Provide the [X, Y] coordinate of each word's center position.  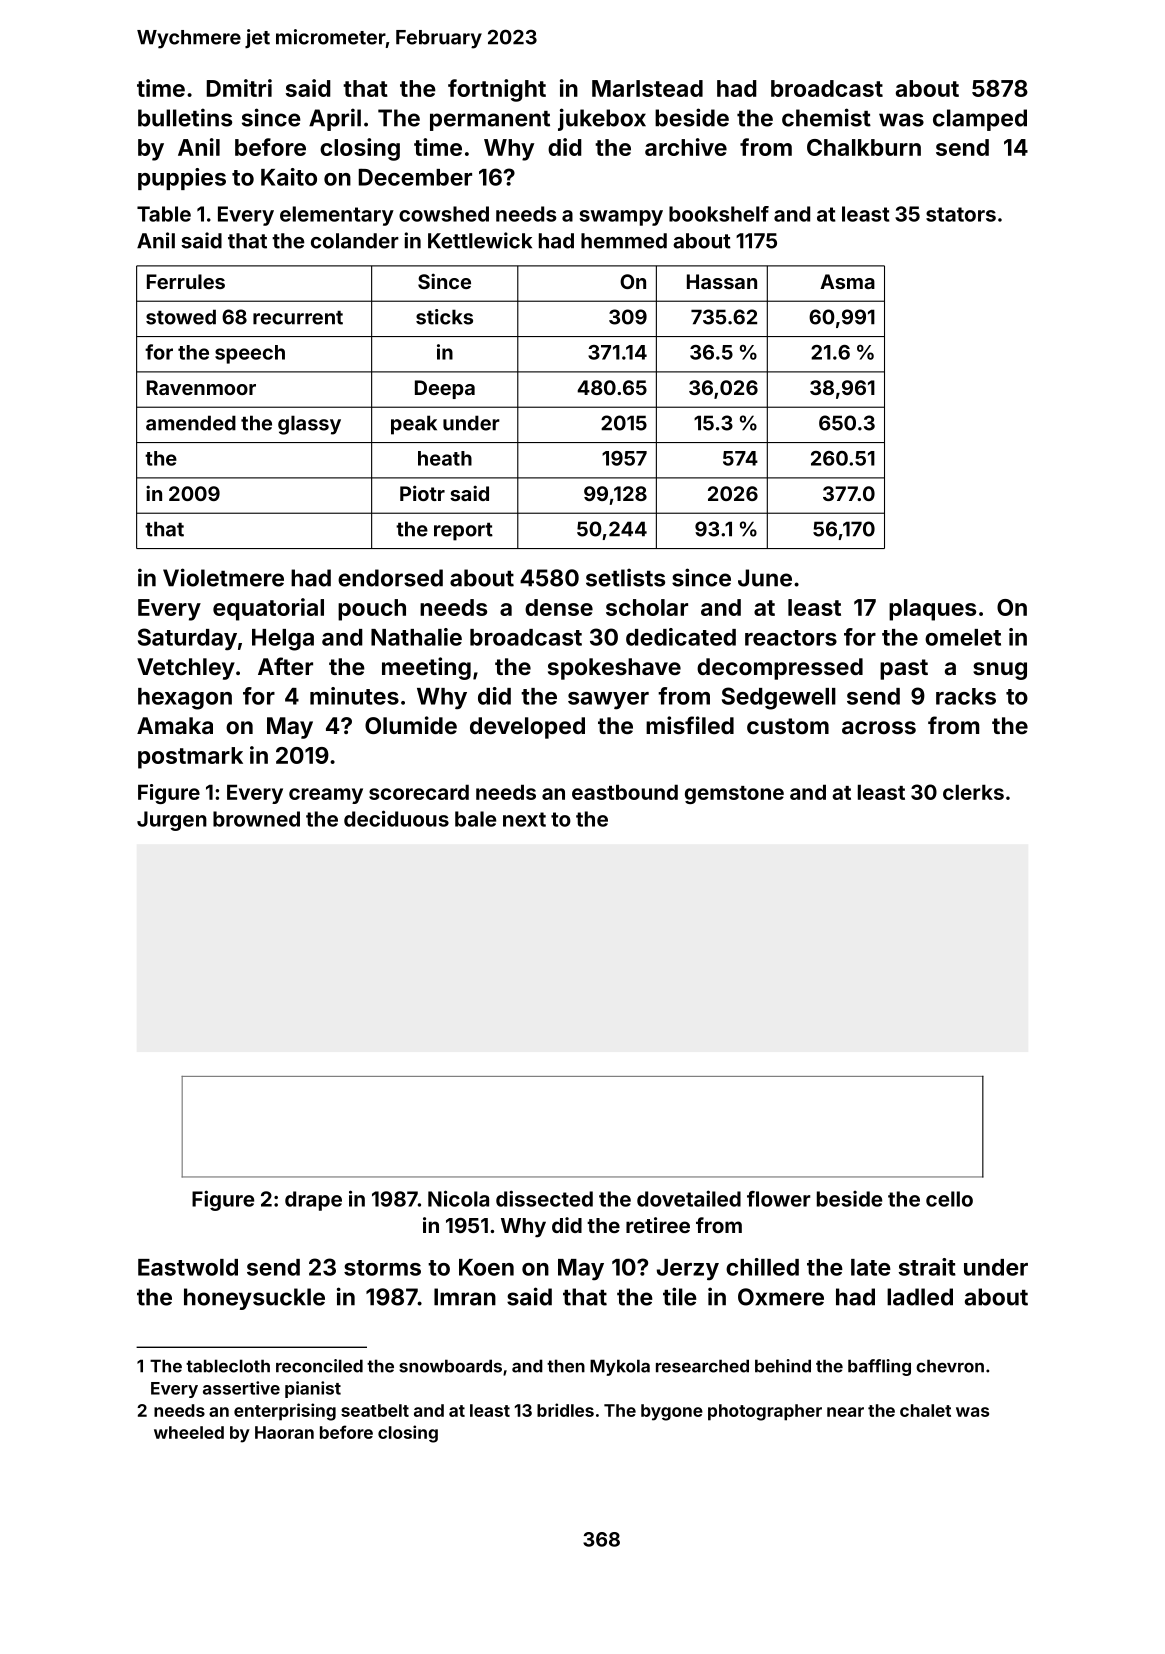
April [335, 119]
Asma [847, 281]
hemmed [624, 241]
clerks [973, 792]
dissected [544, 1198]
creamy [326, 796]
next [524, 819]
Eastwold [188, 1267]
